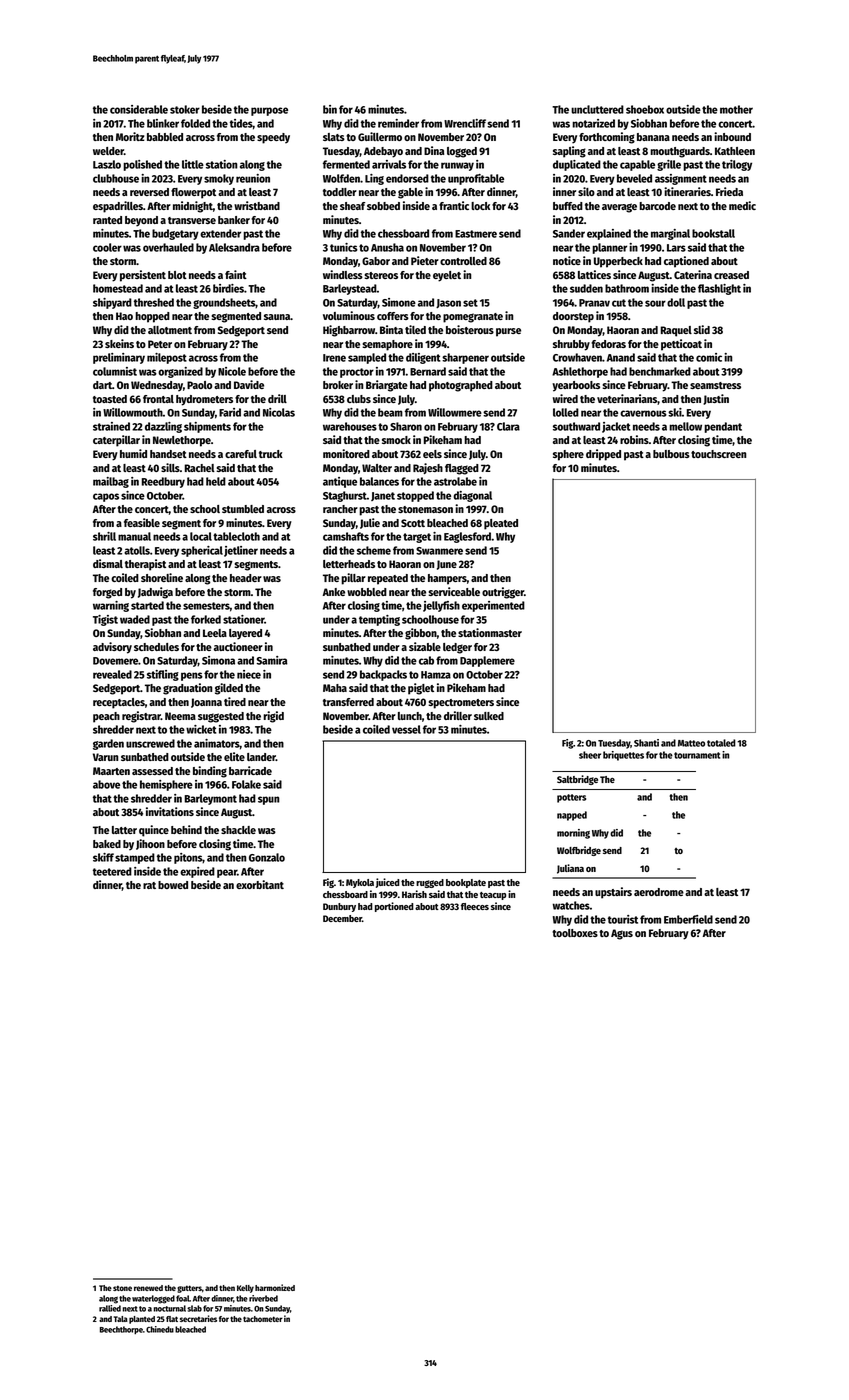  I want to click on slats, so click(334, 137).
